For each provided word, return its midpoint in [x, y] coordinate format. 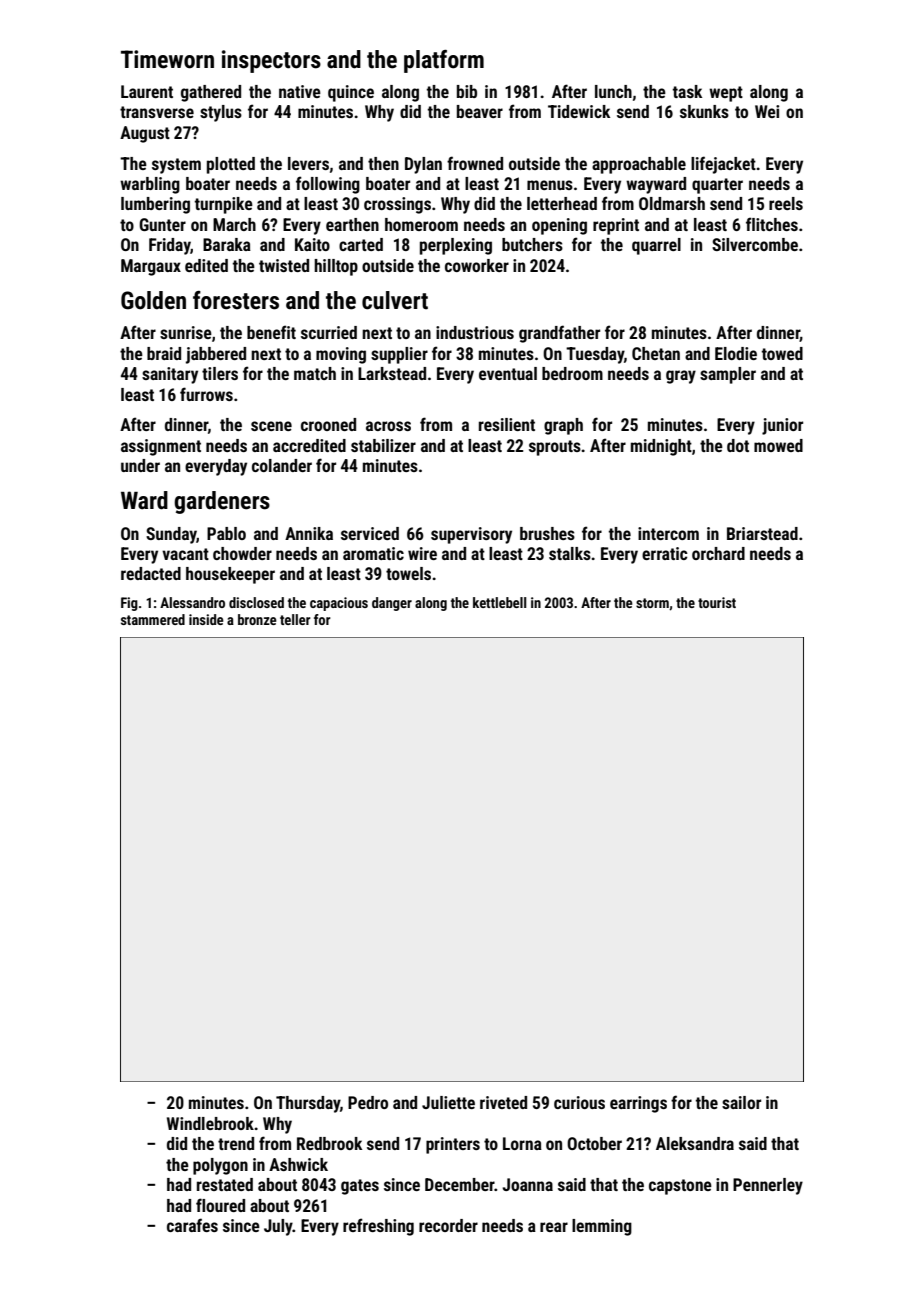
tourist [717, 602]
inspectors [271, 61]
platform [444, 61]
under [140, 465]
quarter [717, 186]
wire [422, 553]
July [278, 1227]
